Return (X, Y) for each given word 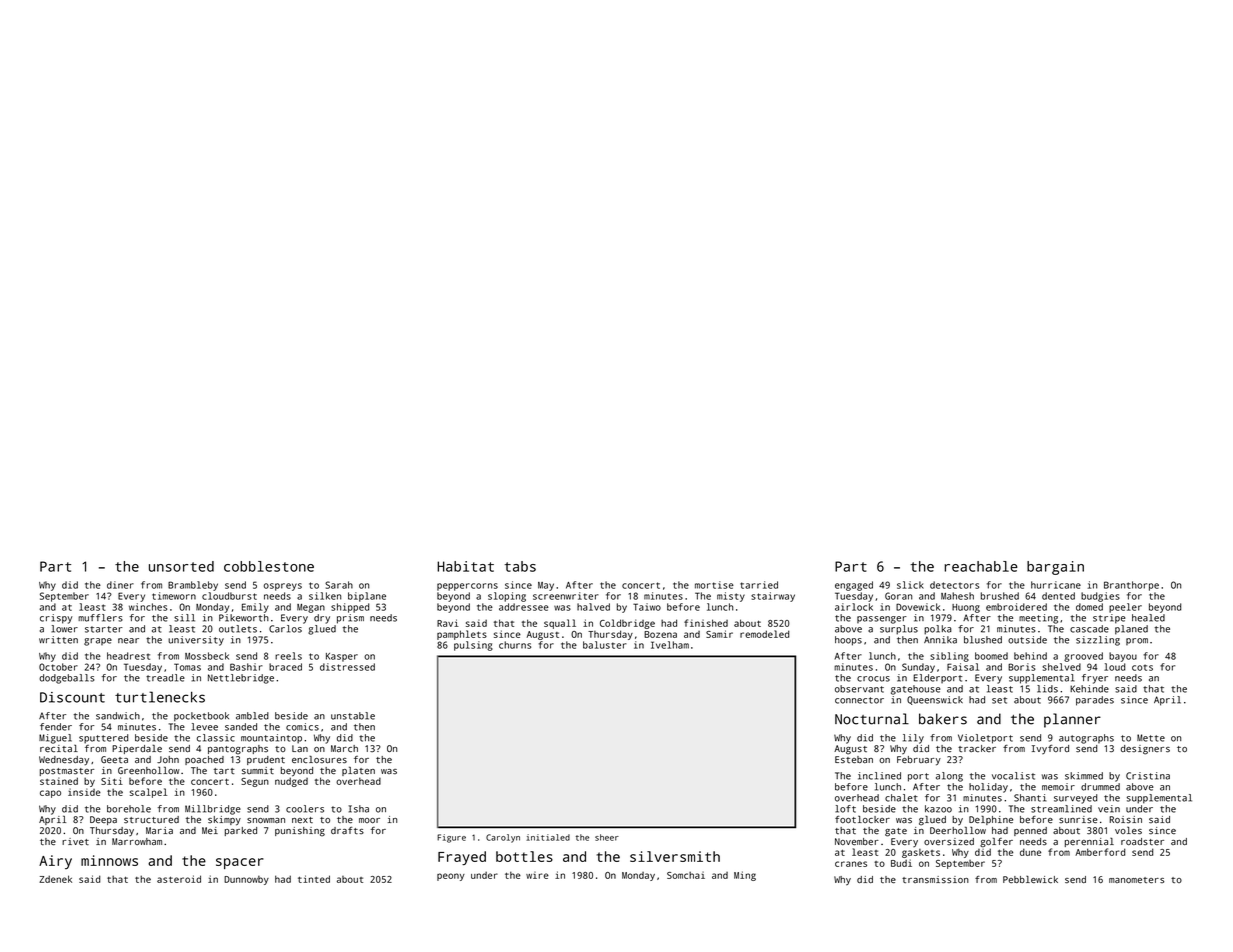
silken (325, 596)
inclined (879, 776)
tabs (520, 566)
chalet (901, 798)
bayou (1123, 657)
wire (537, 875)
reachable (981, 566)
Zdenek (55, 879)
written (58, 640)
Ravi (448, 623)
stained (59, 781)
